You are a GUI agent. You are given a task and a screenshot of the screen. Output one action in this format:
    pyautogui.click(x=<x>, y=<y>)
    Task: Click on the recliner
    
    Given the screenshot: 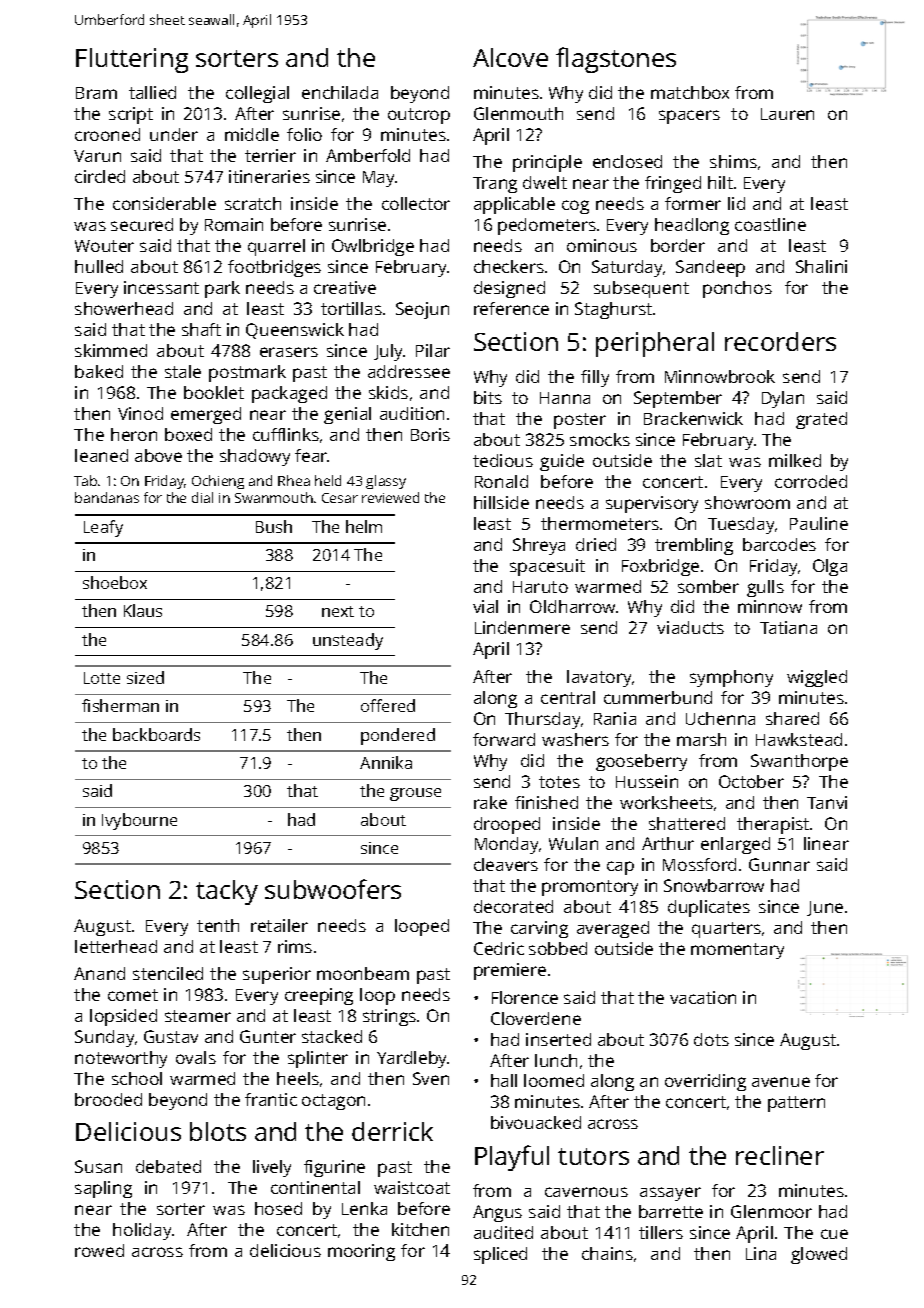 What is the action you would take?
    pyautogui.click(x=780, y=1155)
